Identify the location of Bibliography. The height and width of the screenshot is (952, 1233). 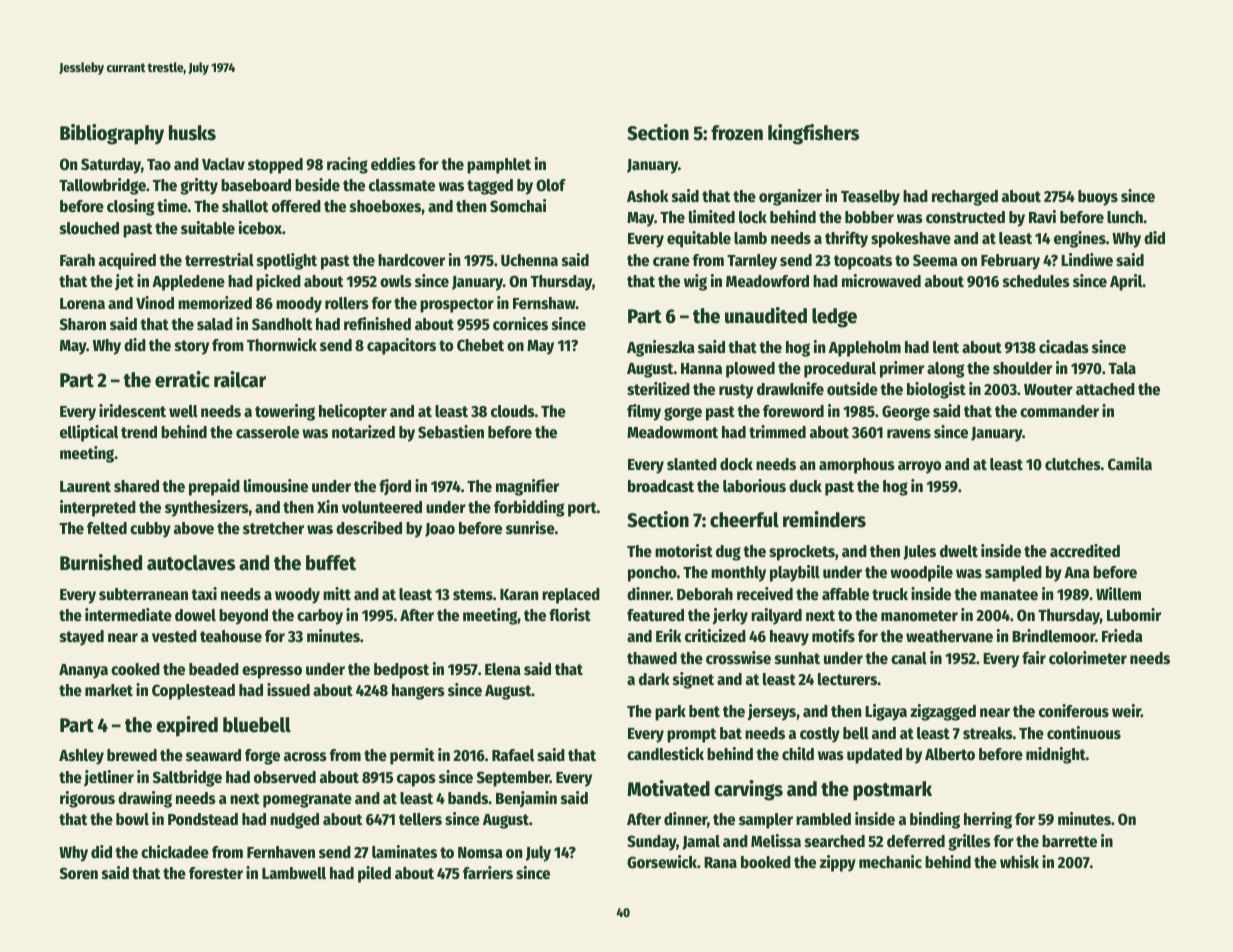
(112, 134).
